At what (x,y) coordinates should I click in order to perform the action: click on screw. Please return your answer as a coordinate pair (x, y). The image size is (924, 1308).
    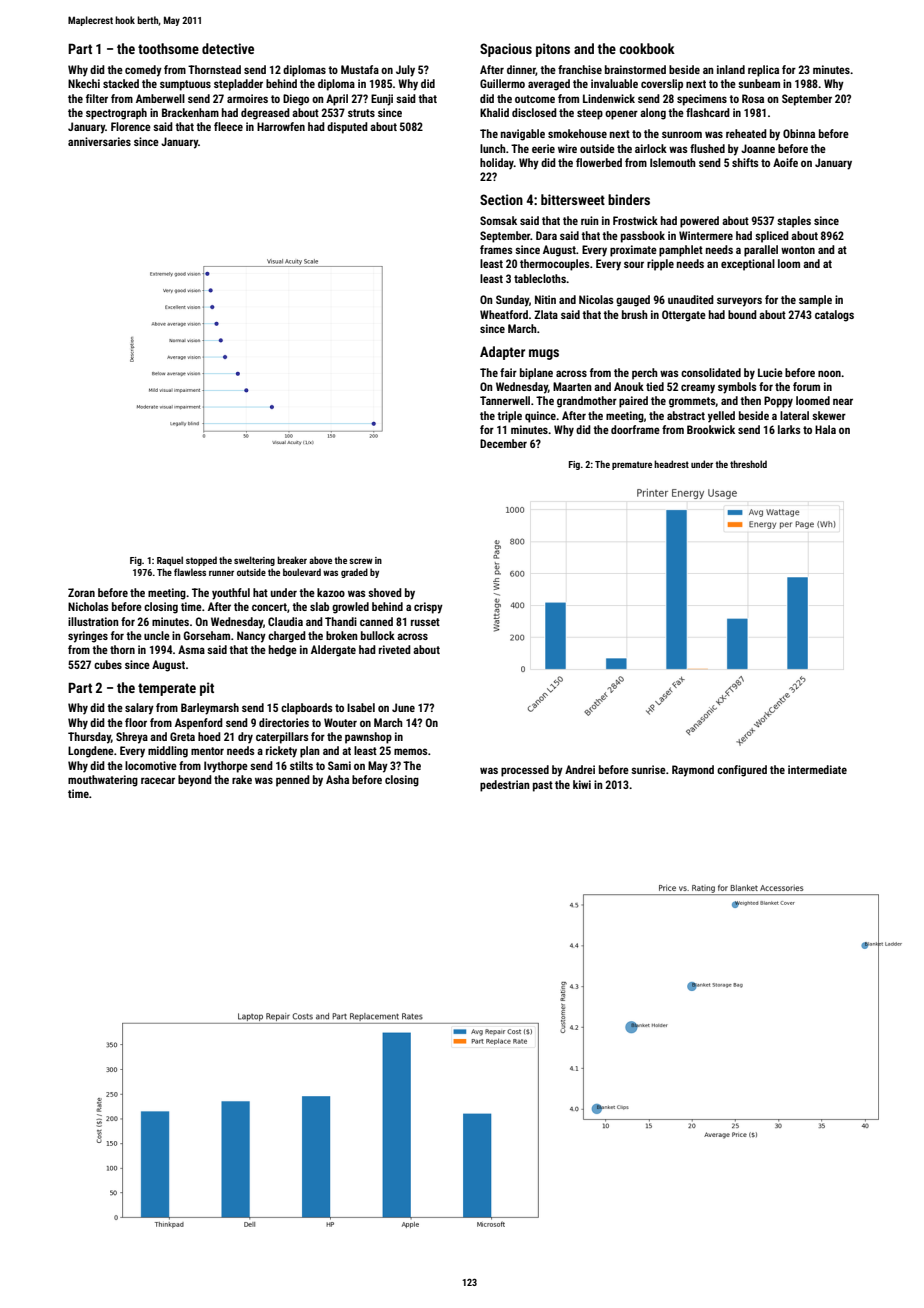
    Looking at the image, I should click on (361, 561).
